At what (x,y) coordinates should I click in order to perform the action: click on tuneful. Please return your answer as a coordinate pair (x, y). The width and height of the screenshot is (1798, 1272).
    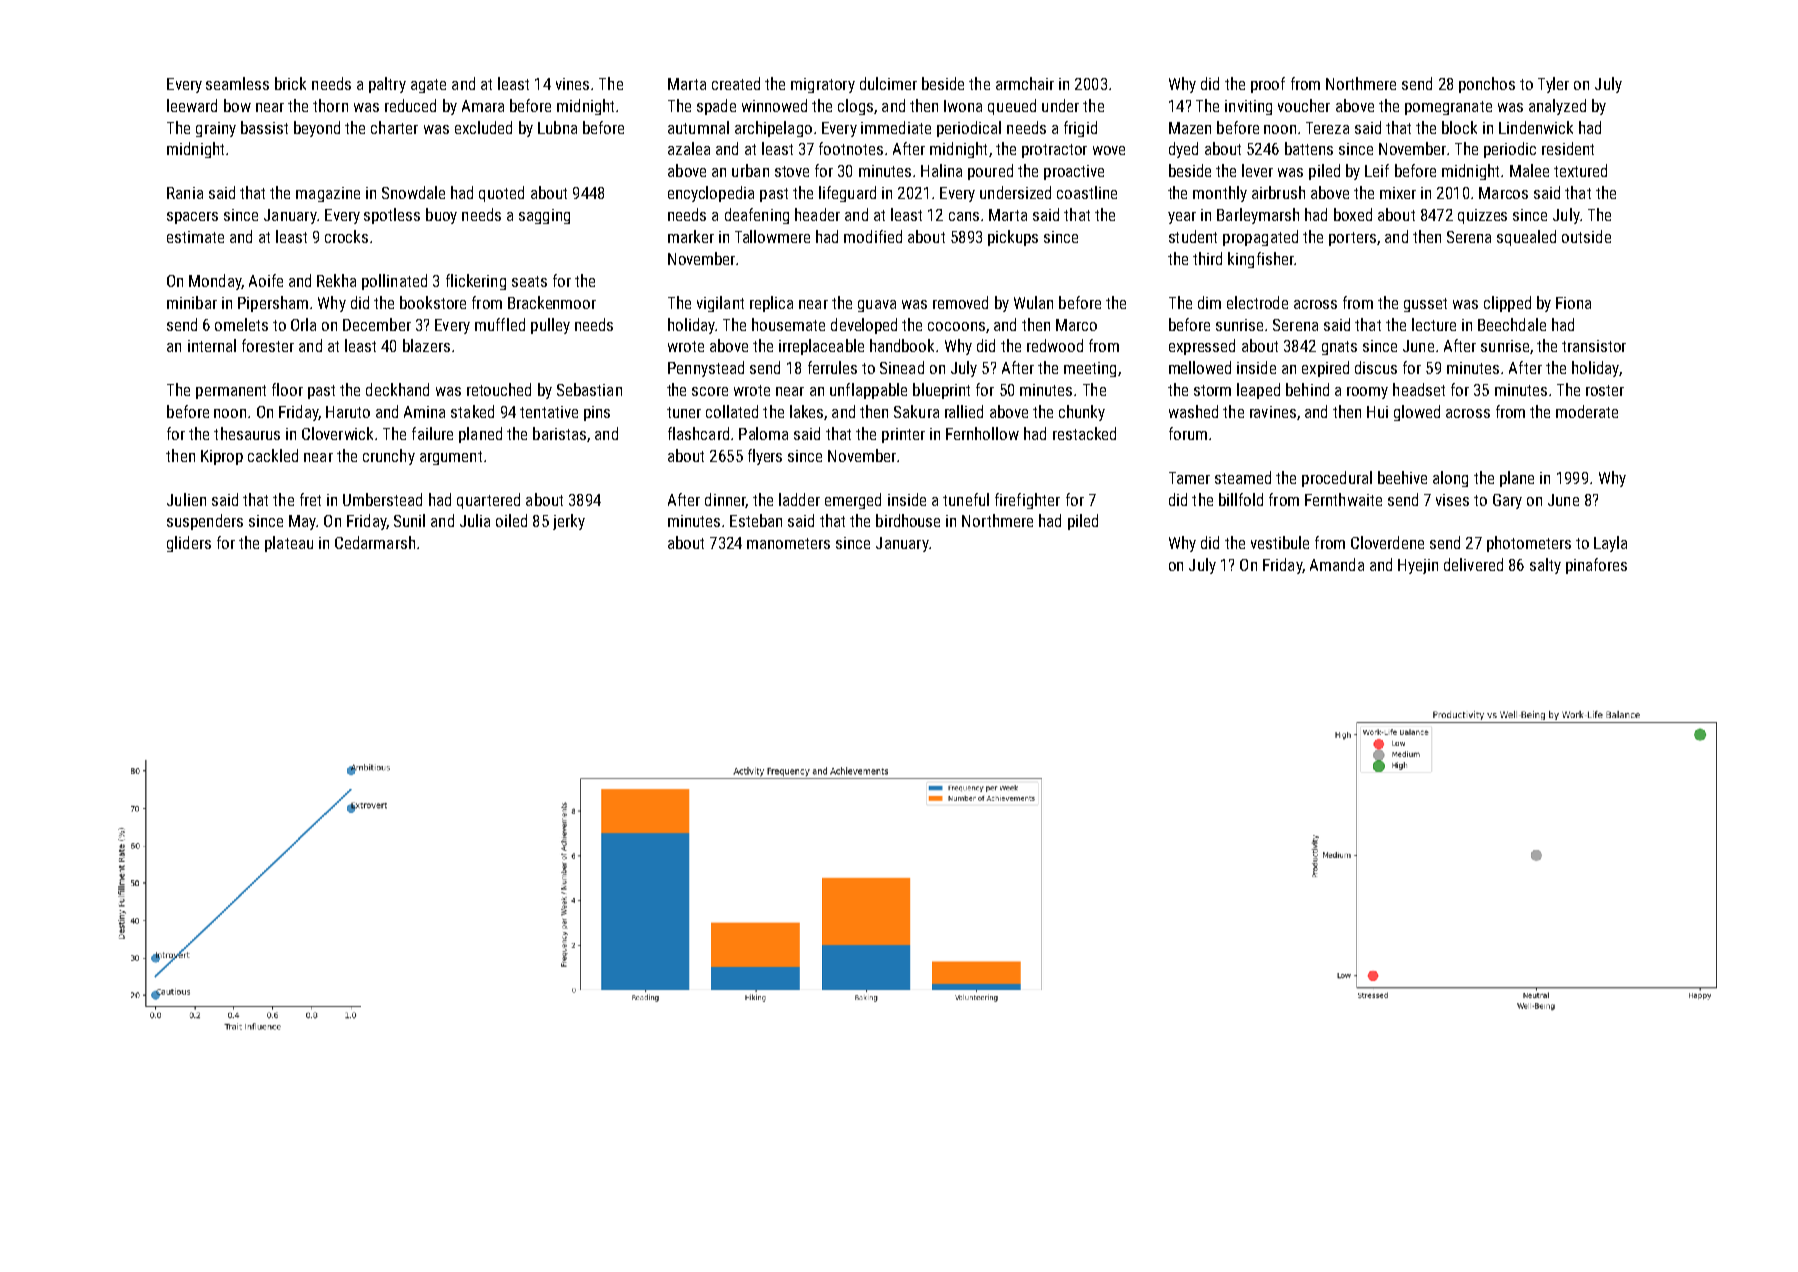
    Looking at the image, I should click on (966, 499).
